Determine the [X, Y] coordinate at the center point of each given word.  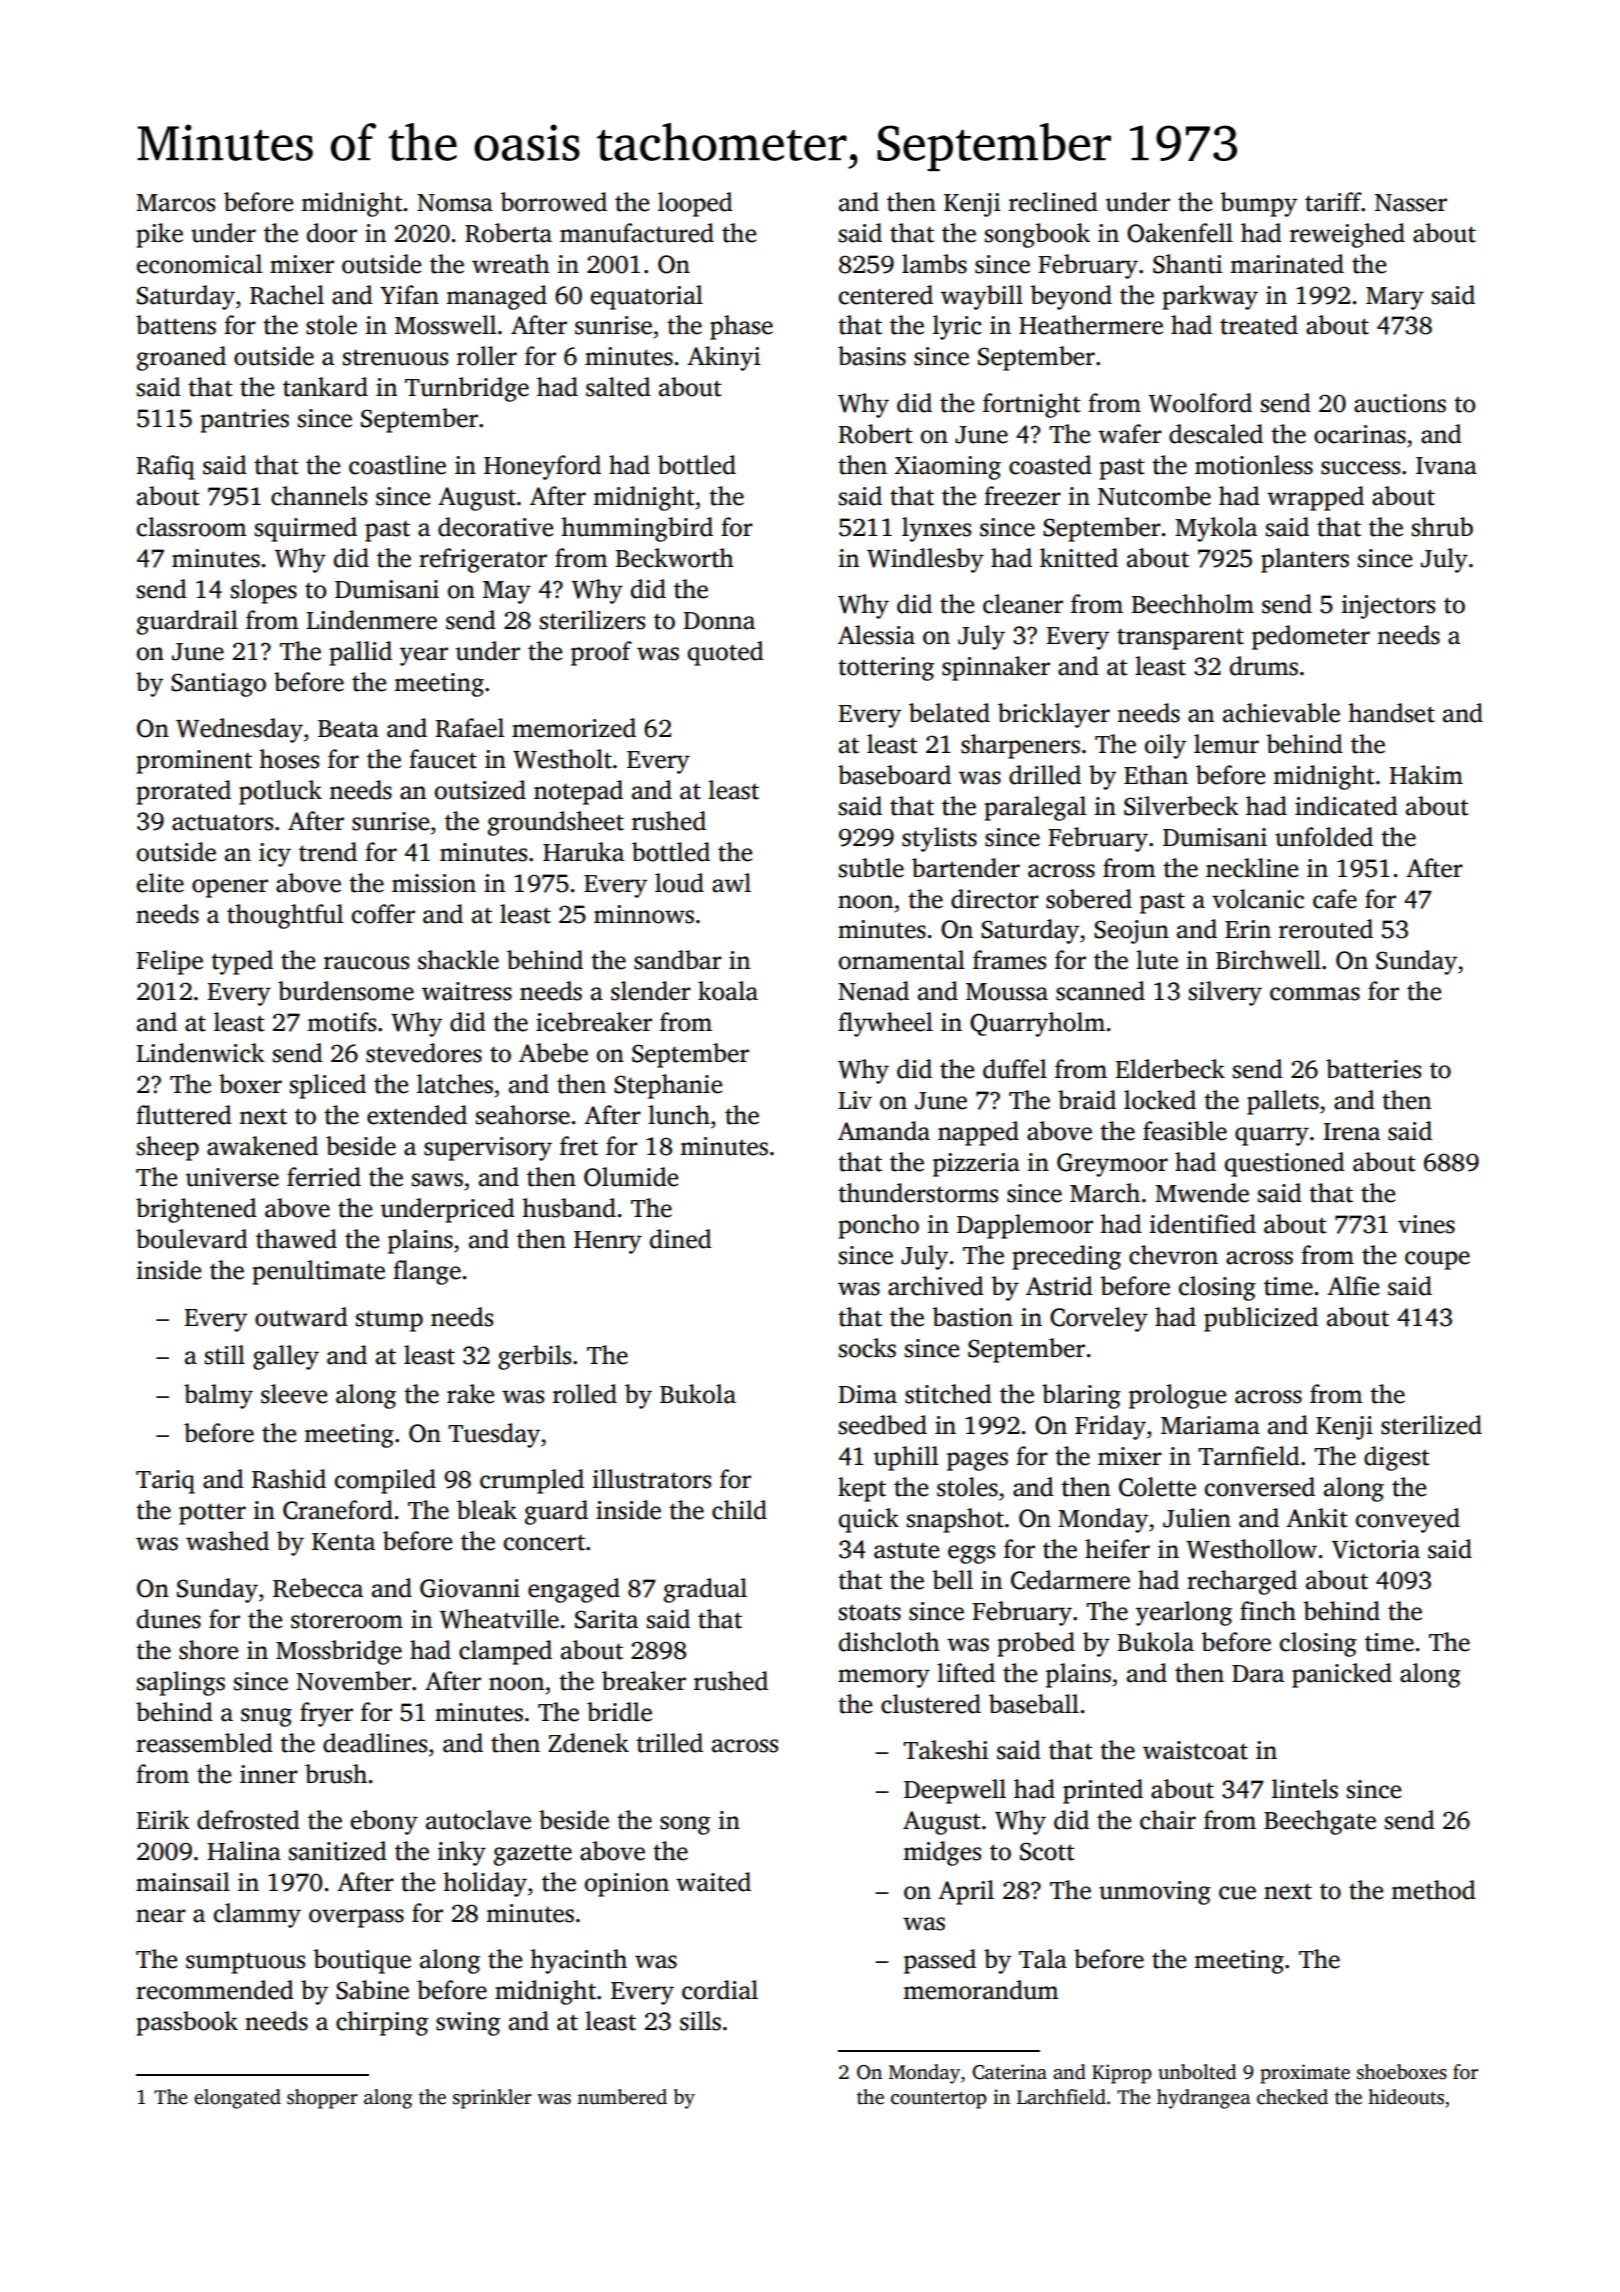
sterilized [1431, 1425]
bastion [972, 1317]
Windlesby [925, 560]
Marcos [175, 203]
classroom [192, 527]
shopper [322, 2099]
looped [695, 204]
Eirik [163, 1819]
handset [1391, 713]
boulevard [192, 1239]
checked [1292, 2097]
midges [942, 1853]
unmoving [1155, 1893]
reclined [1053, 202]
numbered [622, 2097]
